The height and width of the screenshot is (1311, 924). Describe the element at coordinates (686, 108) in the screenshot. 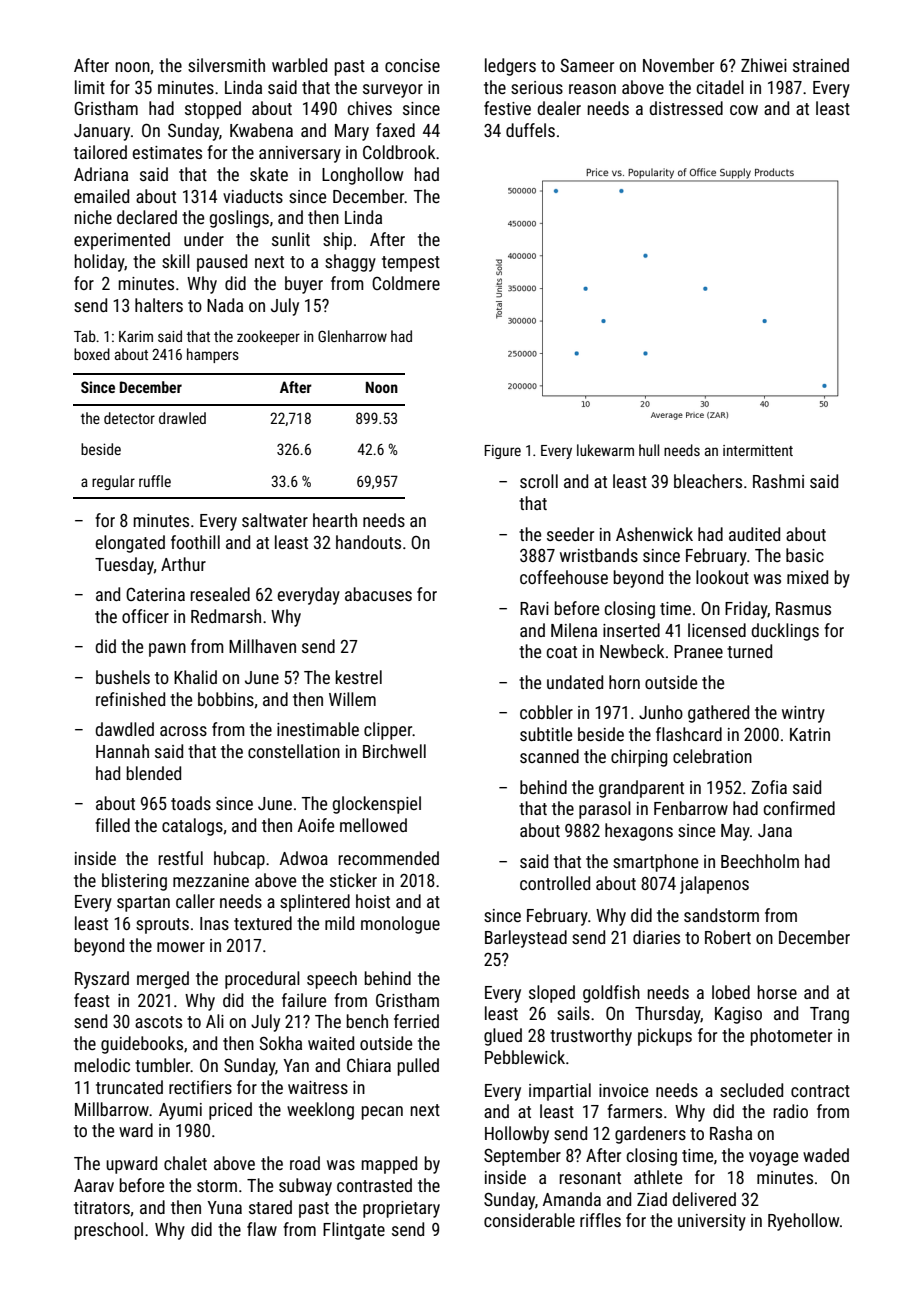

I see `distressed` at that location.
